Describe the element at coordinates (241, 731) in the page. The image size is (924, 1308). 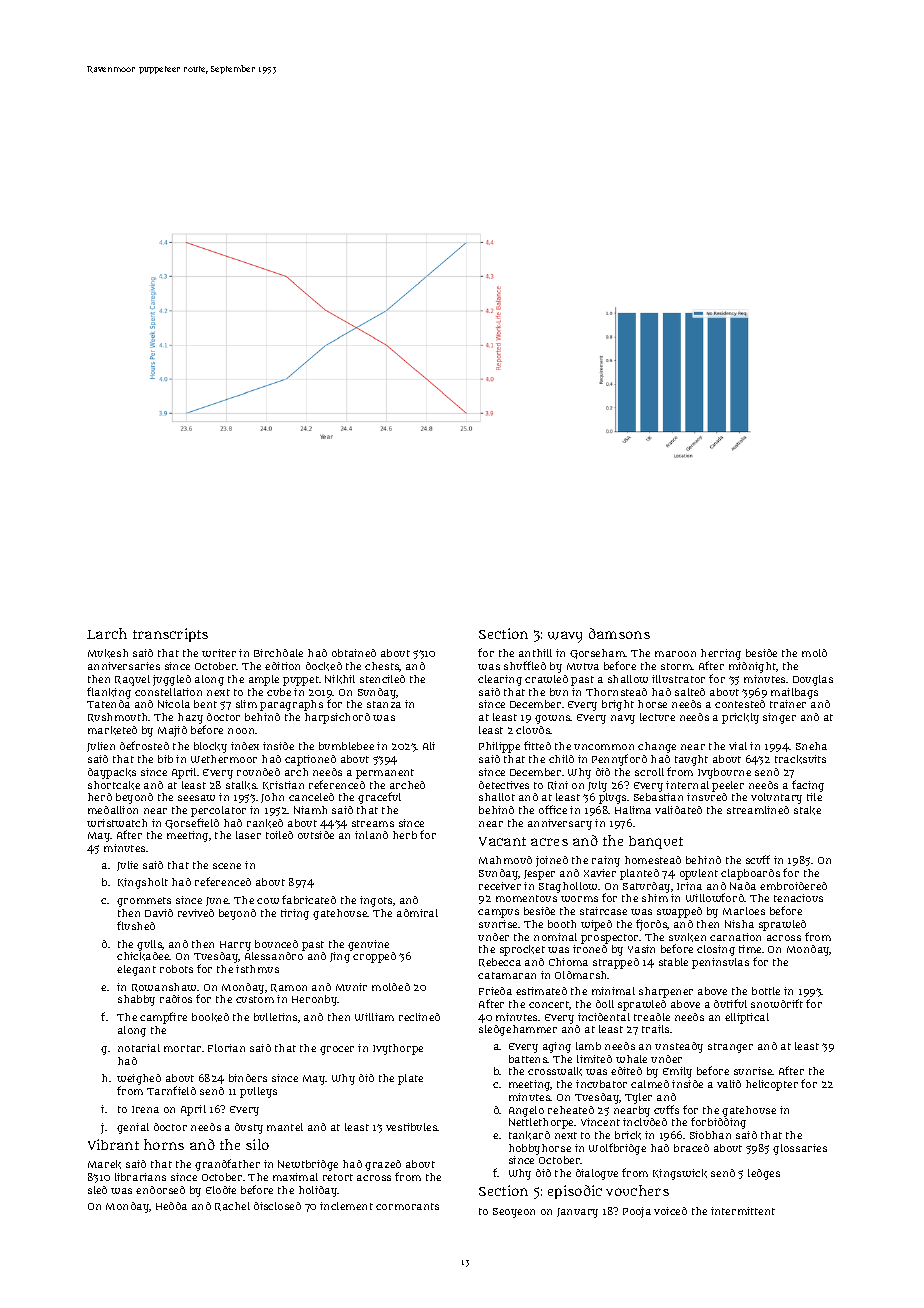
I see `noon` at that location.
